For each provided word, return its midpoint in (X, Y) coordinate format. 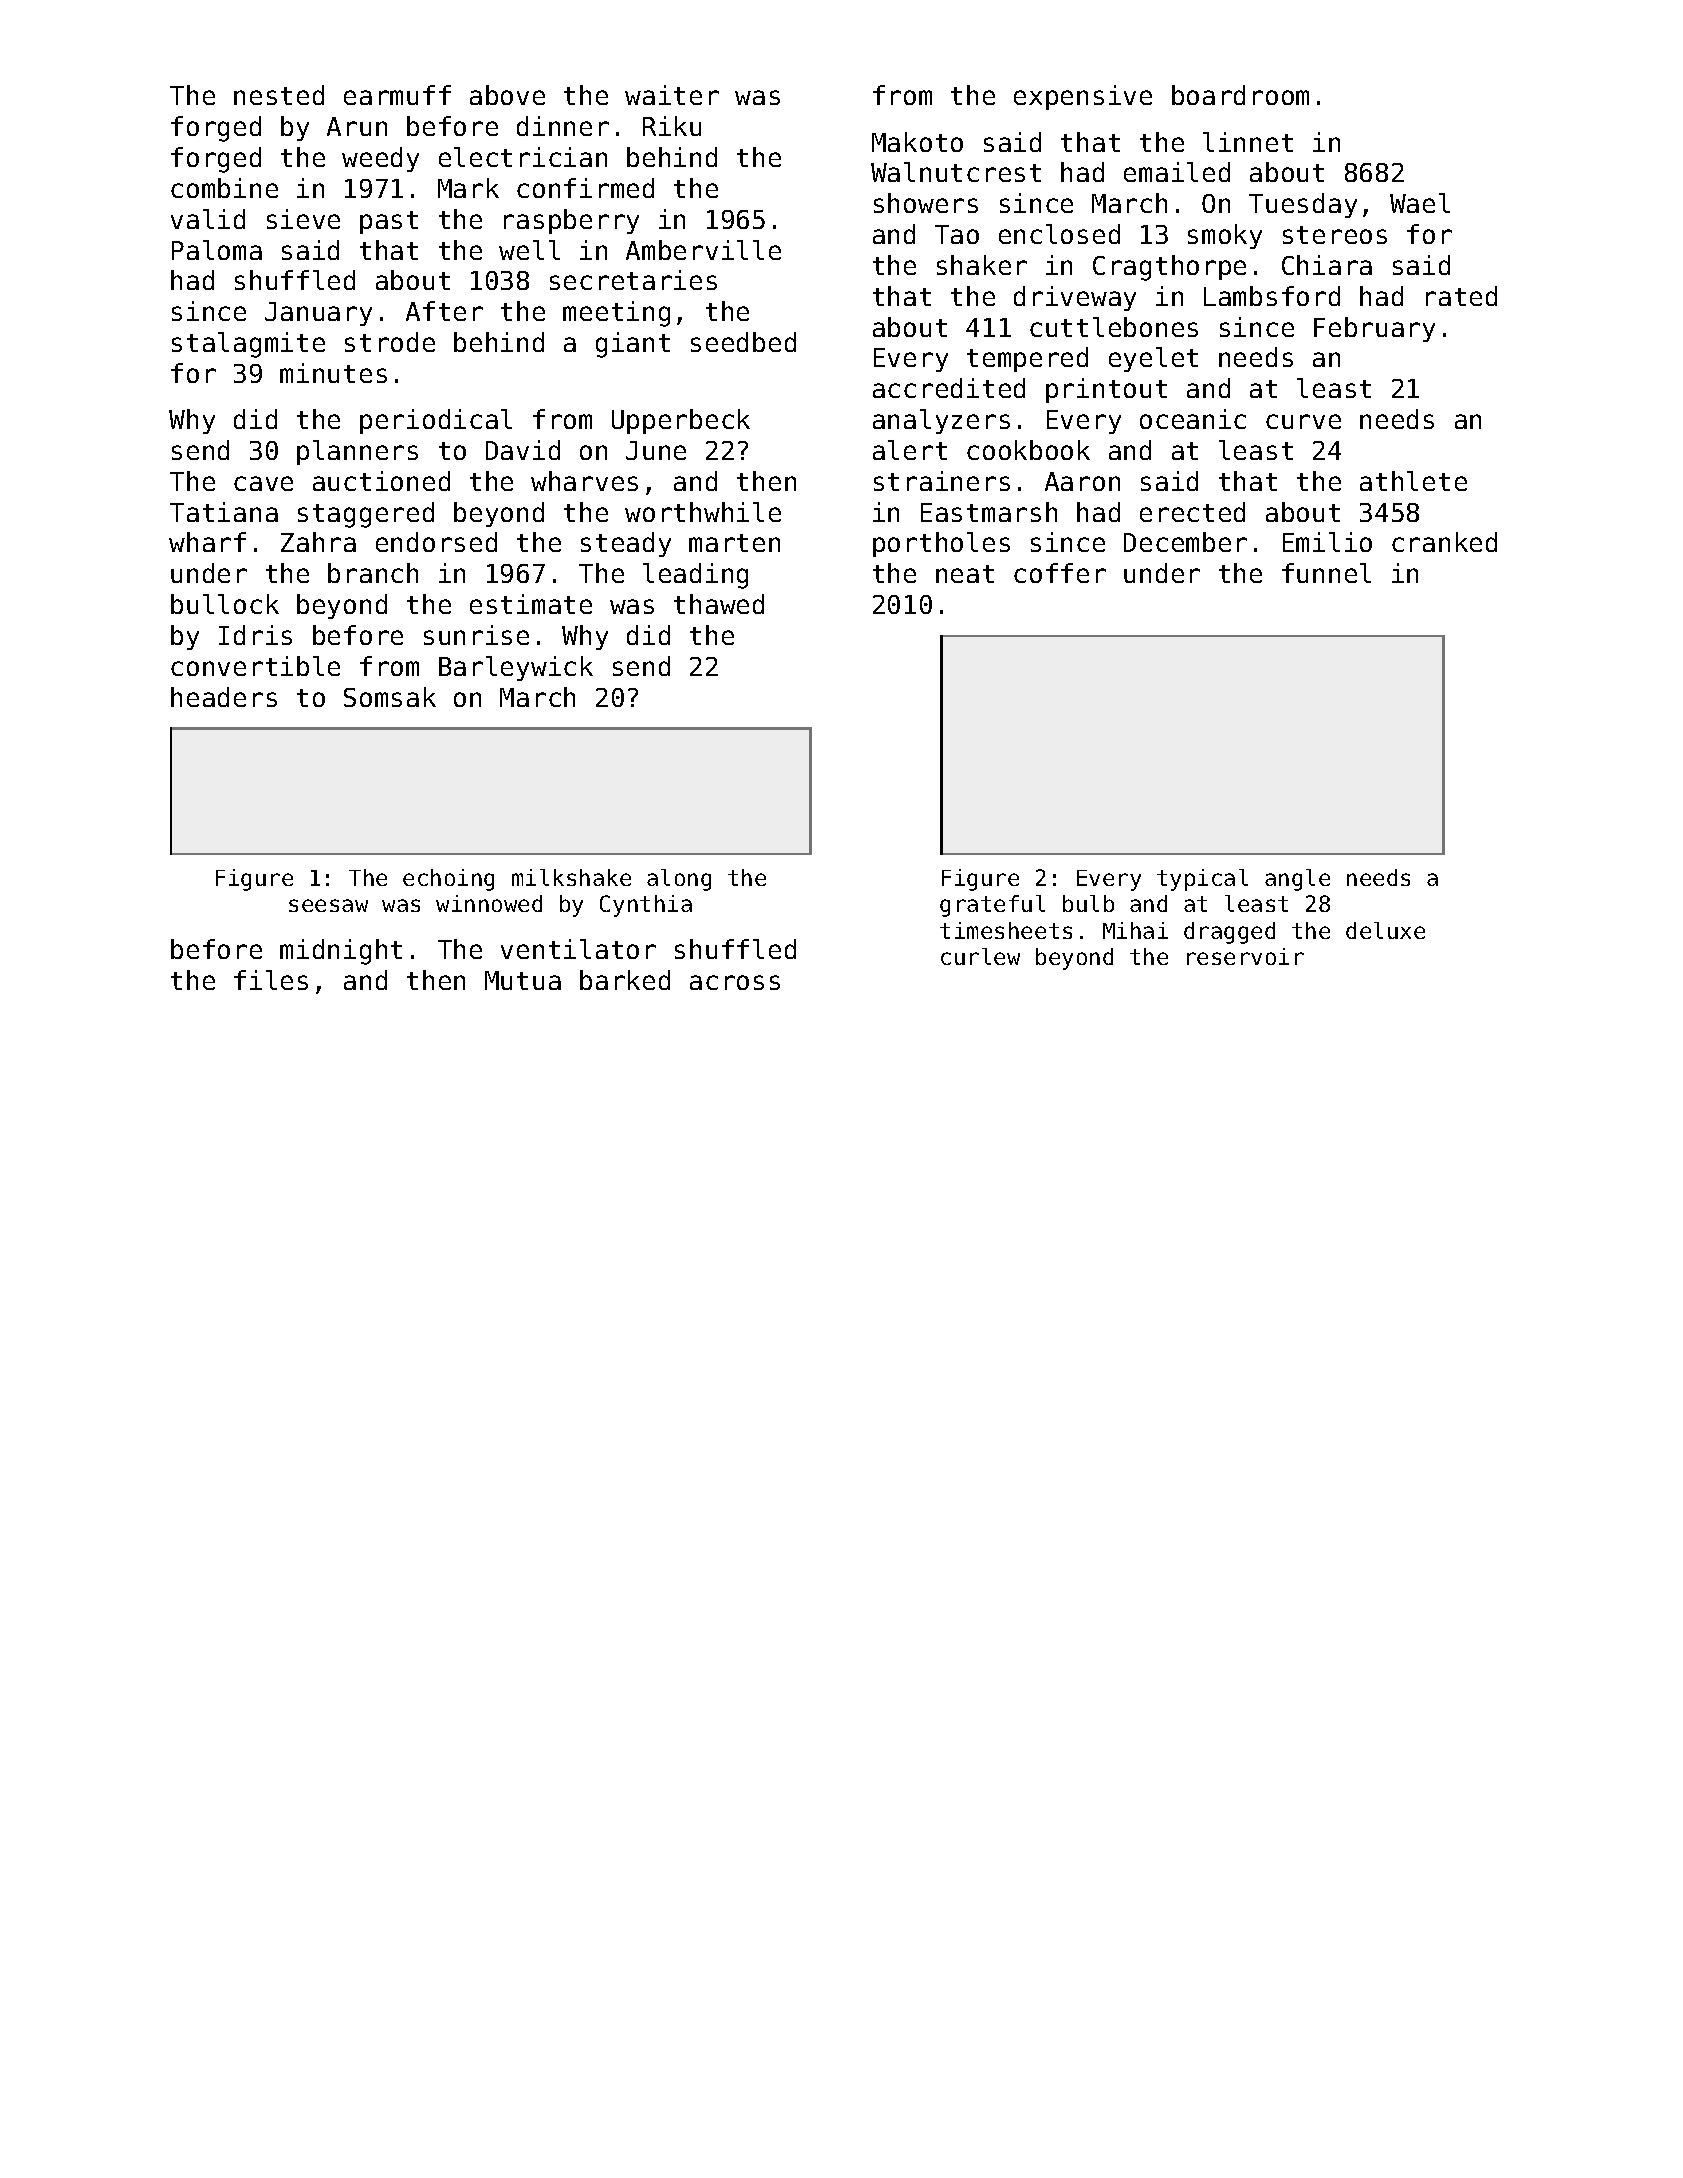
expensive (1083, 97)
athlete (1413, 481)
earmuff (397, 95)
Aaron (1082, 481)
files (271, 980)
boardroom (1240, 95)
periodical (436, 421)
